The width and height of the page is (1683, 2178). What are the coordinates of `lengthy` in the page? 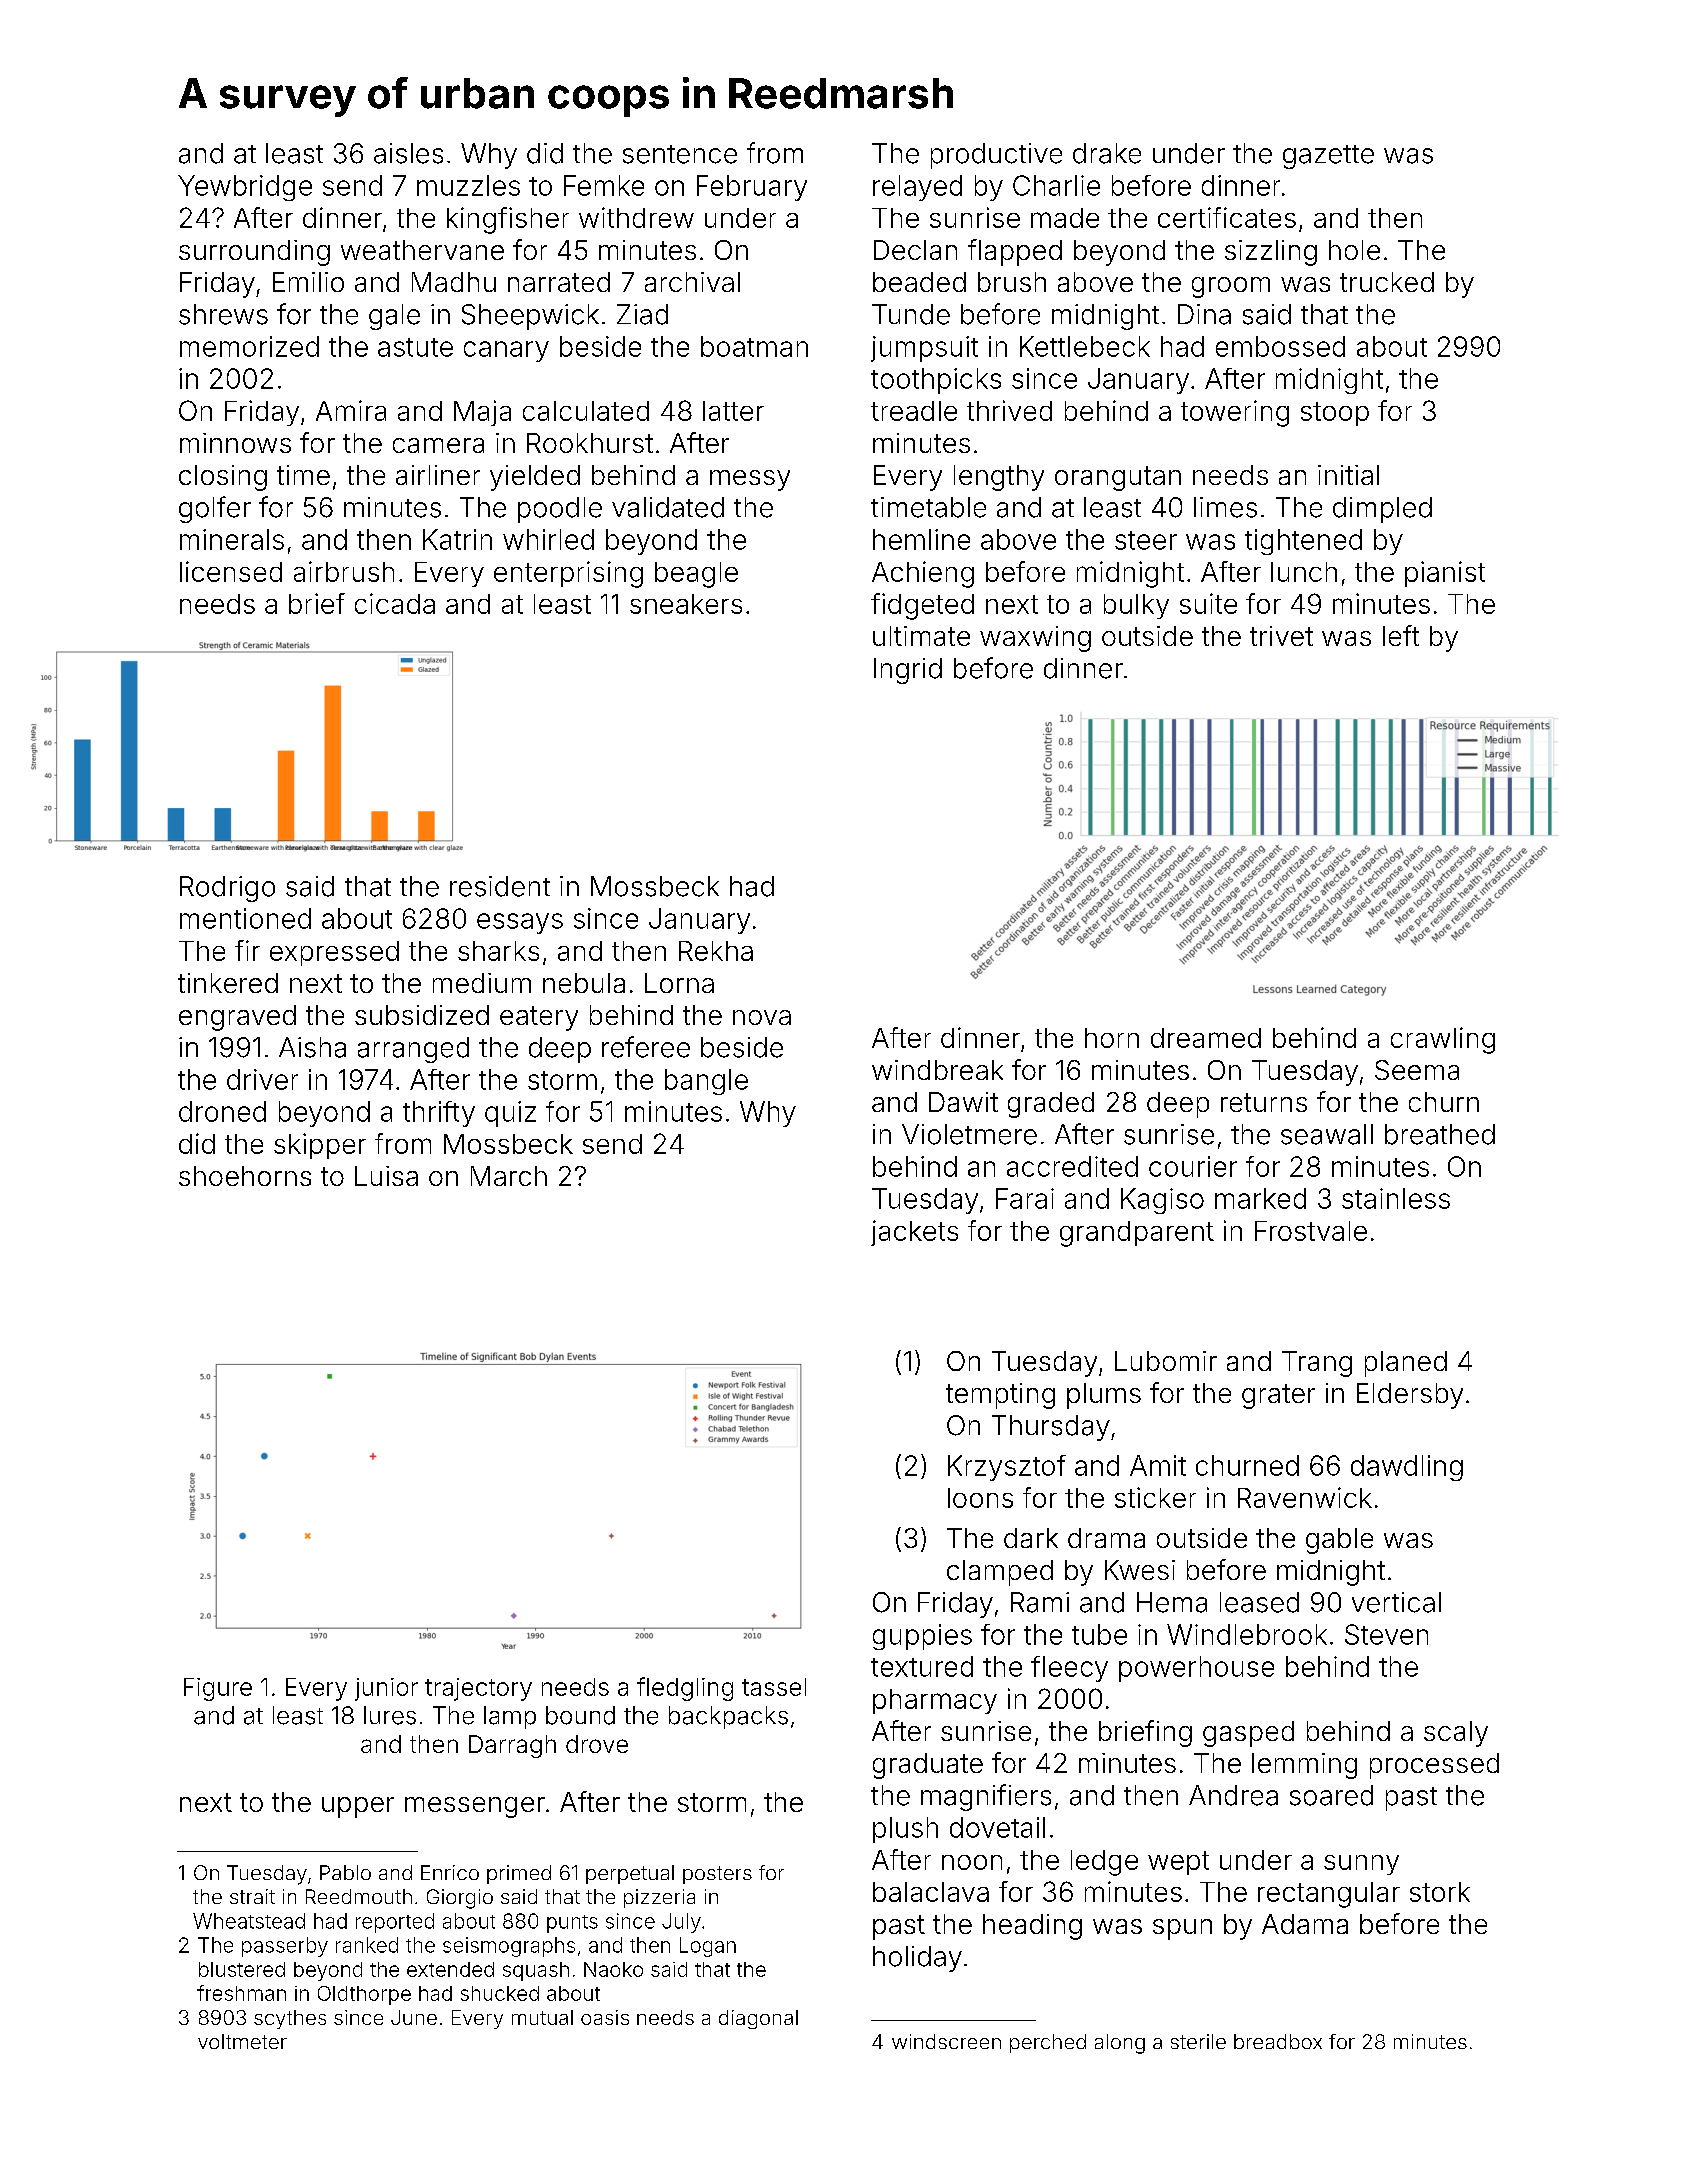 It's located at (999, 478).
